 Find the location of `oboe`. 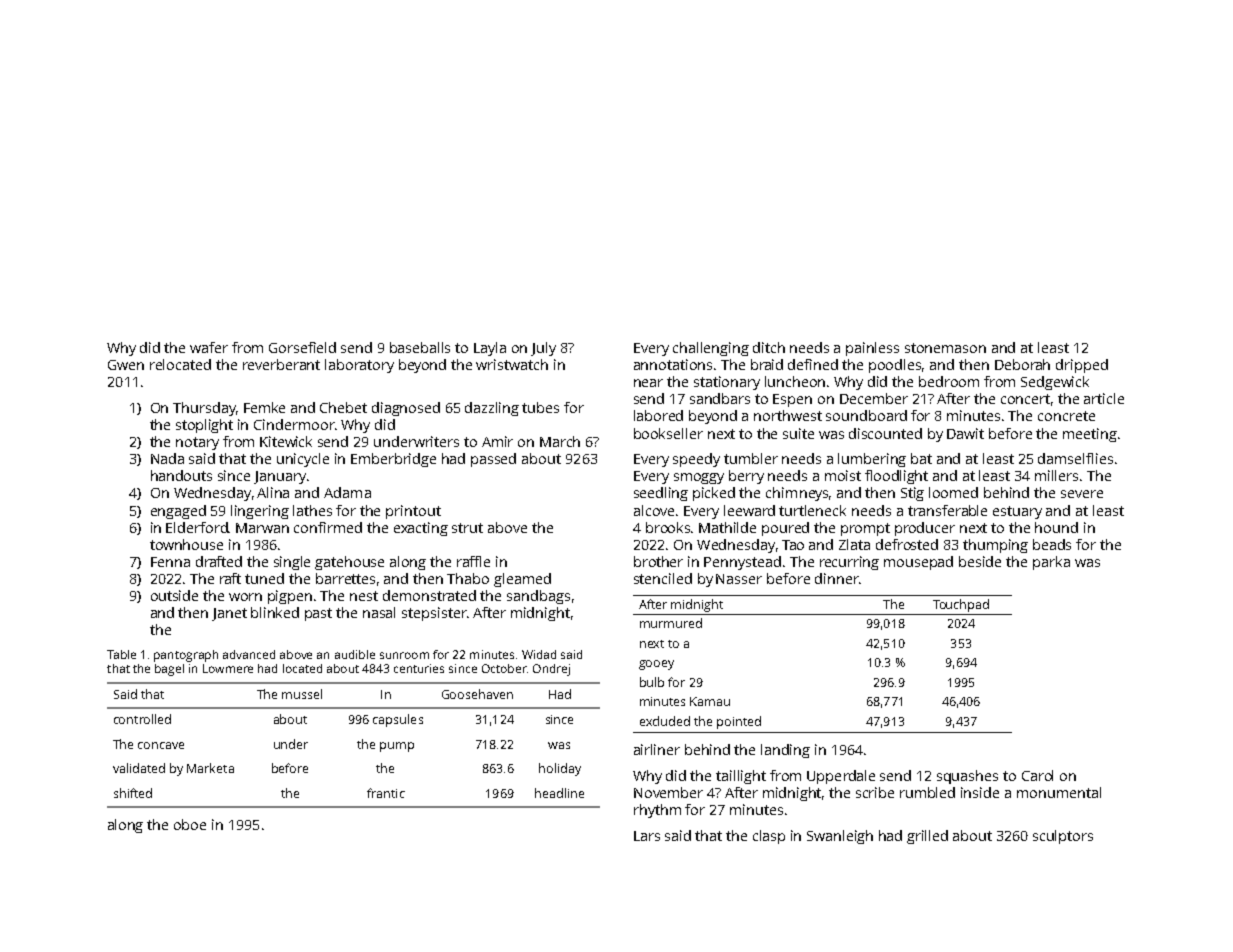

oboe is located at coordinates (190, 824).
